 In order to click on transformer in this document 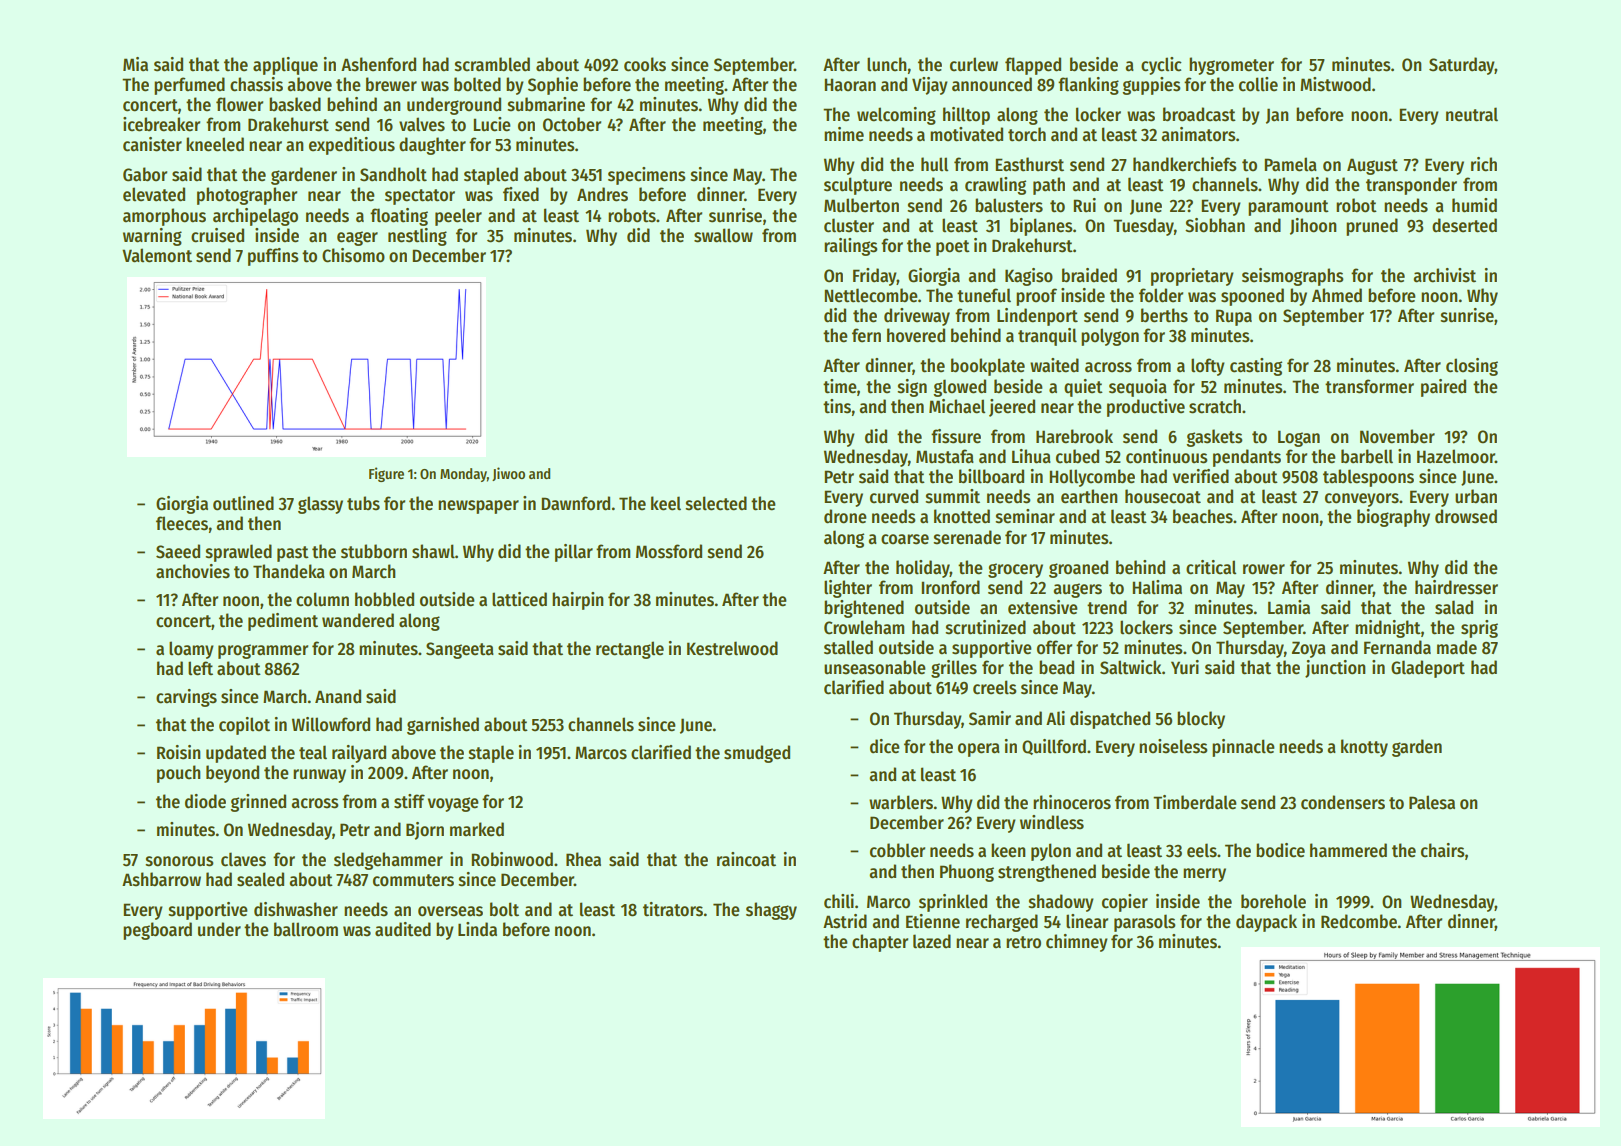, I will do `click(1369, 386)`.
